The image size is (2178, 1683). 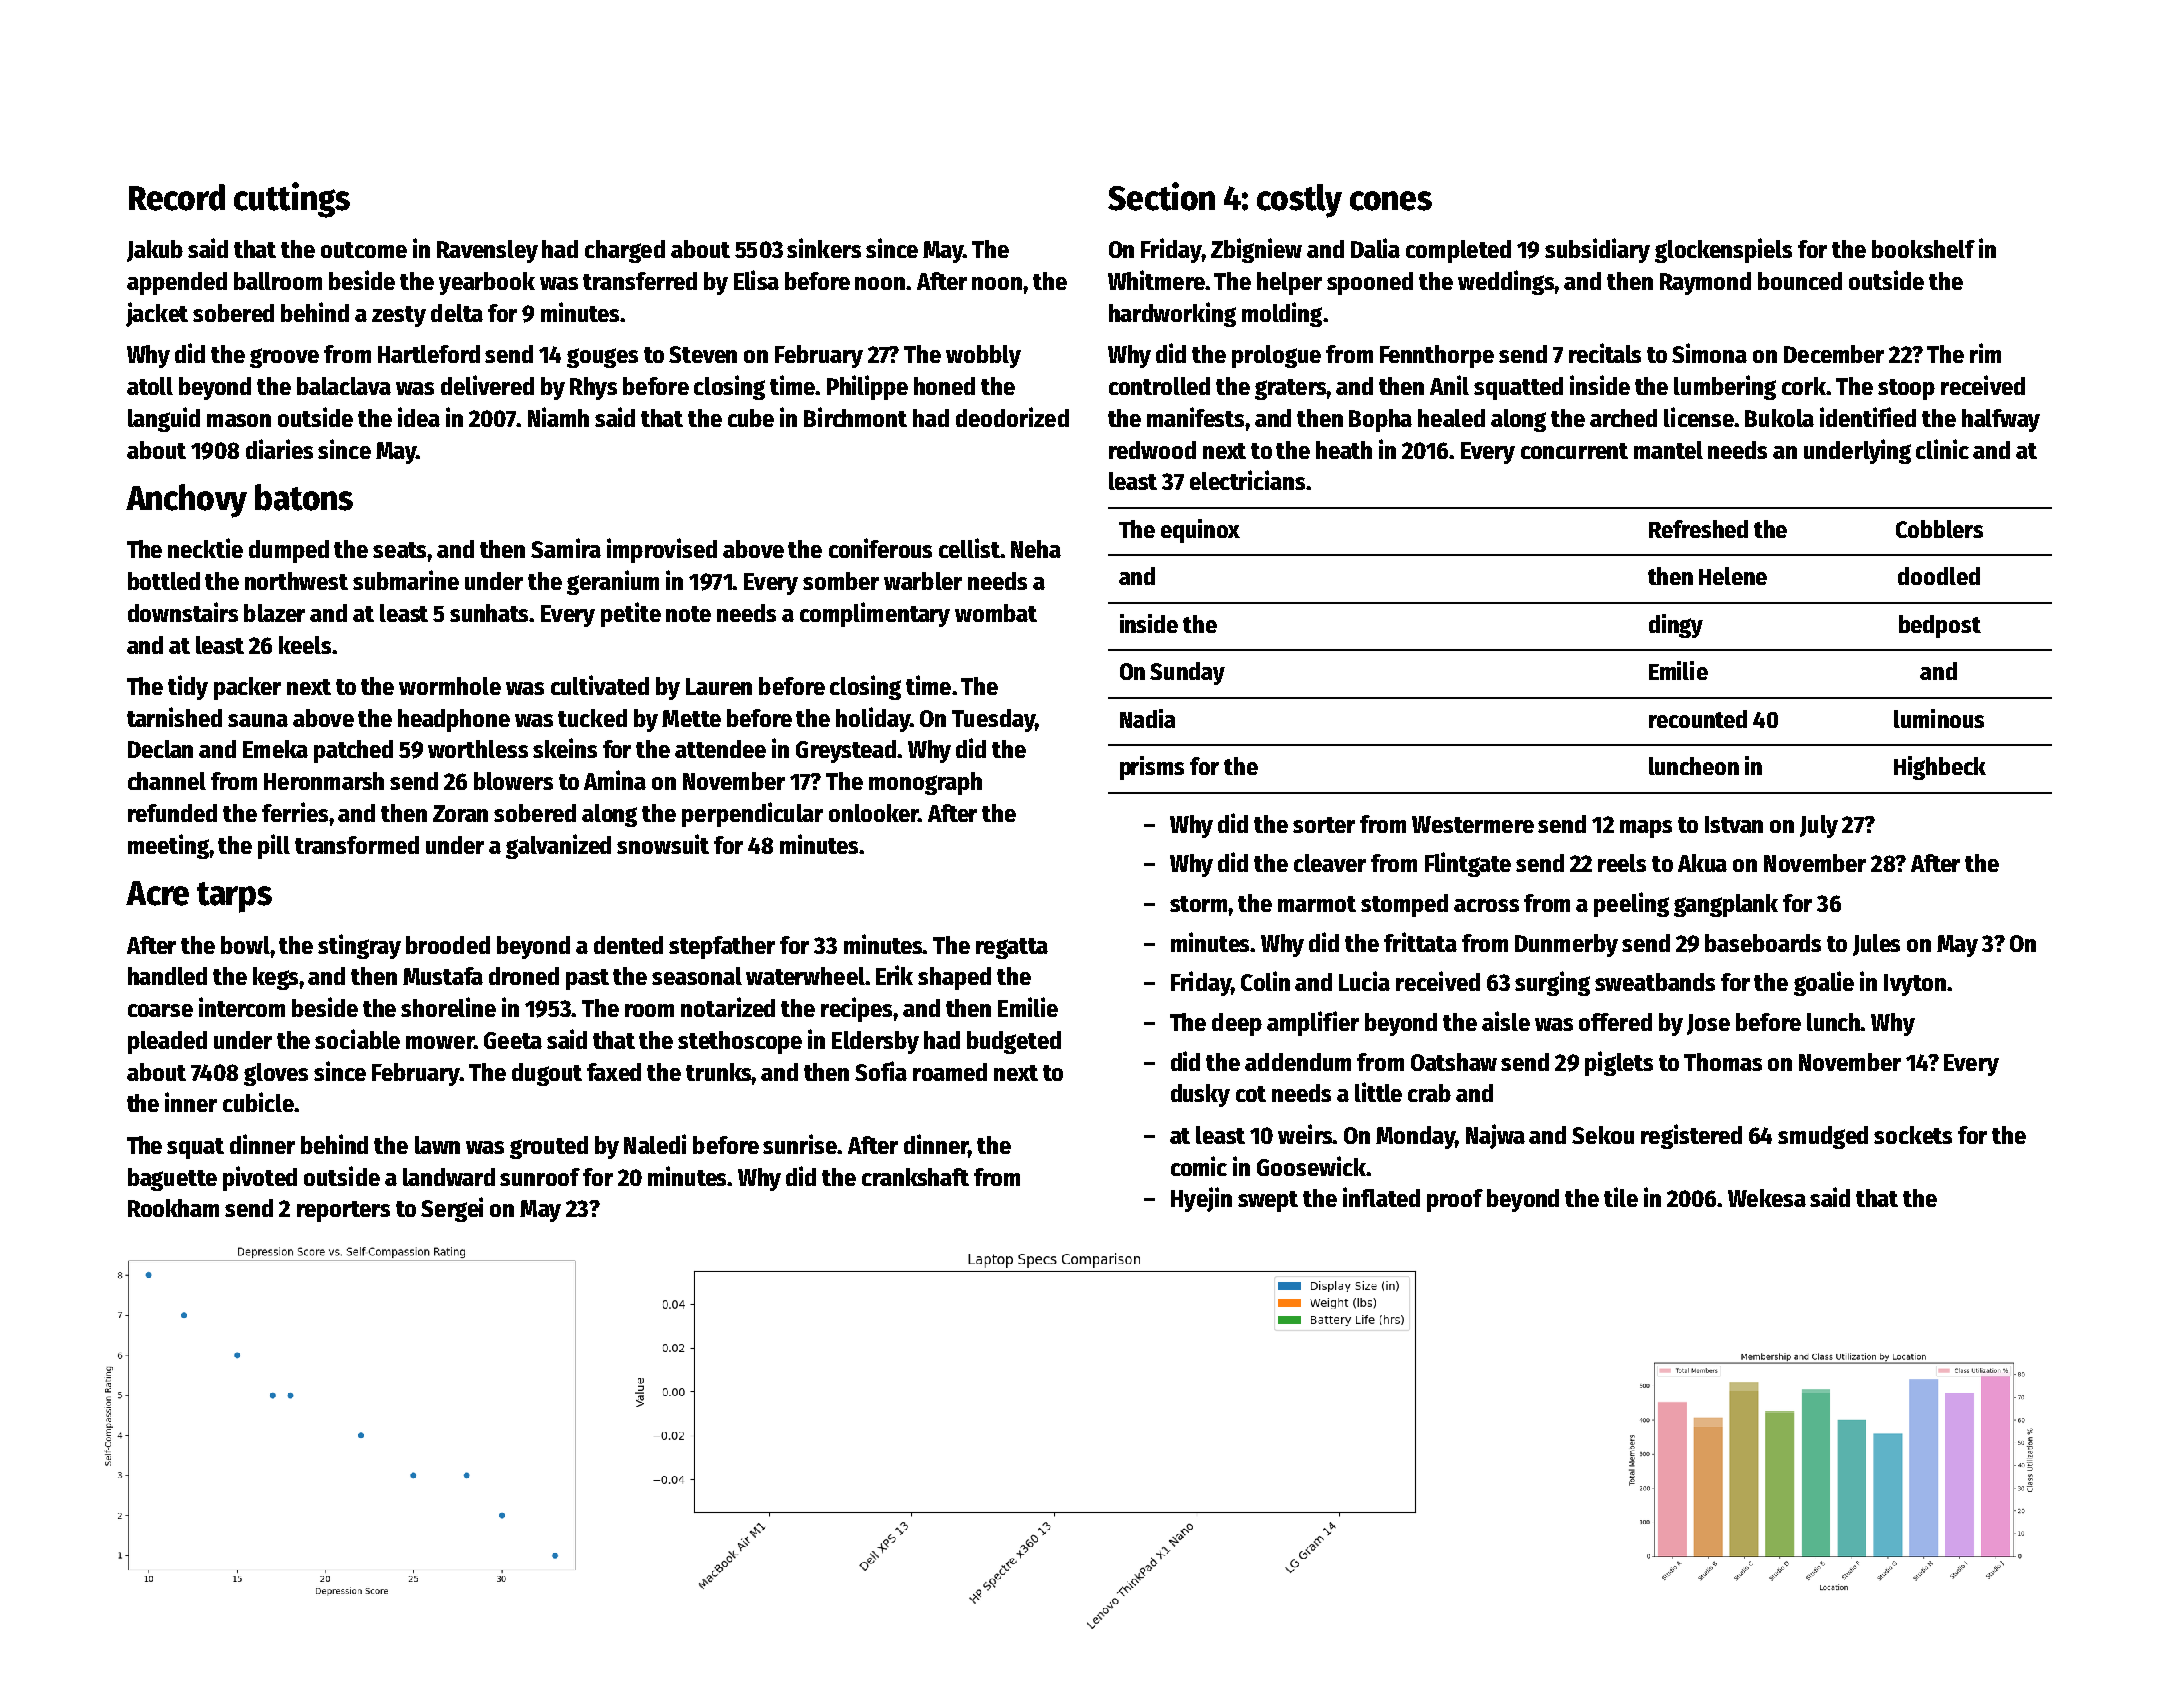 I want to click on glockenspiels, so click(x=1723, y=250).
